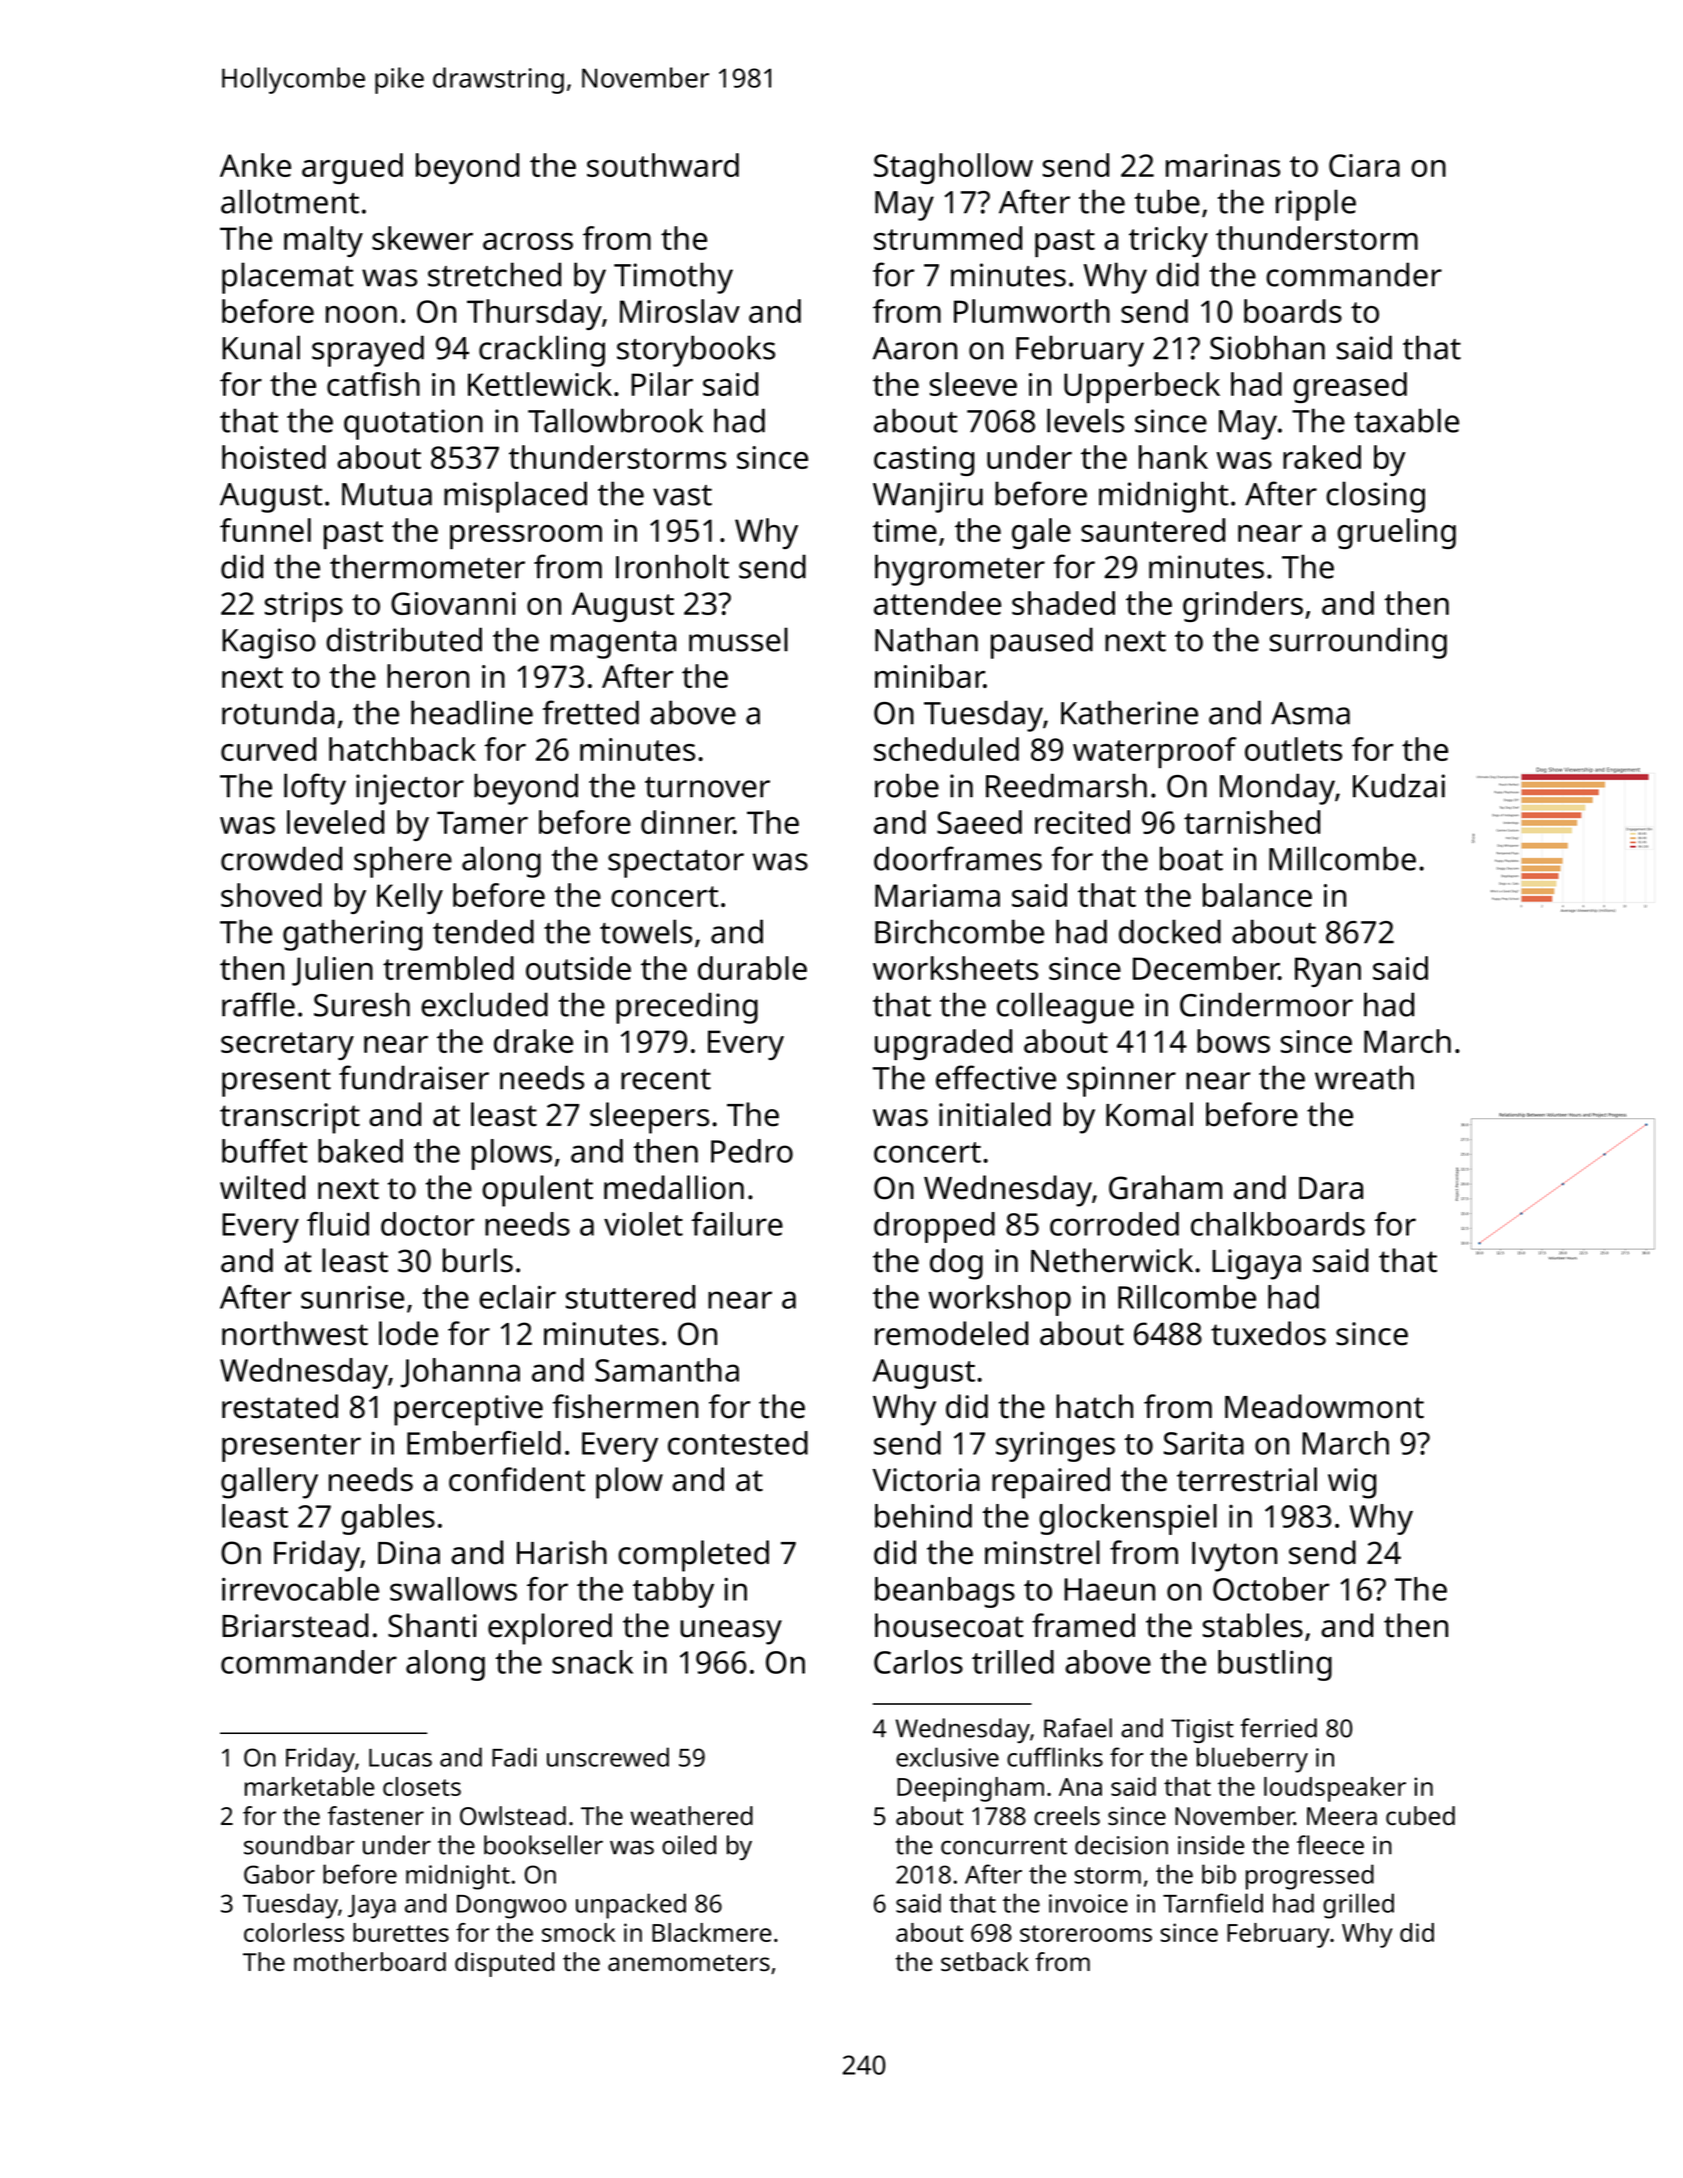 The width and height of the screenshot is (1683, 2178). Describe the element at coordinates (682, 495) in the screenshot. I see `vast` at that location.
